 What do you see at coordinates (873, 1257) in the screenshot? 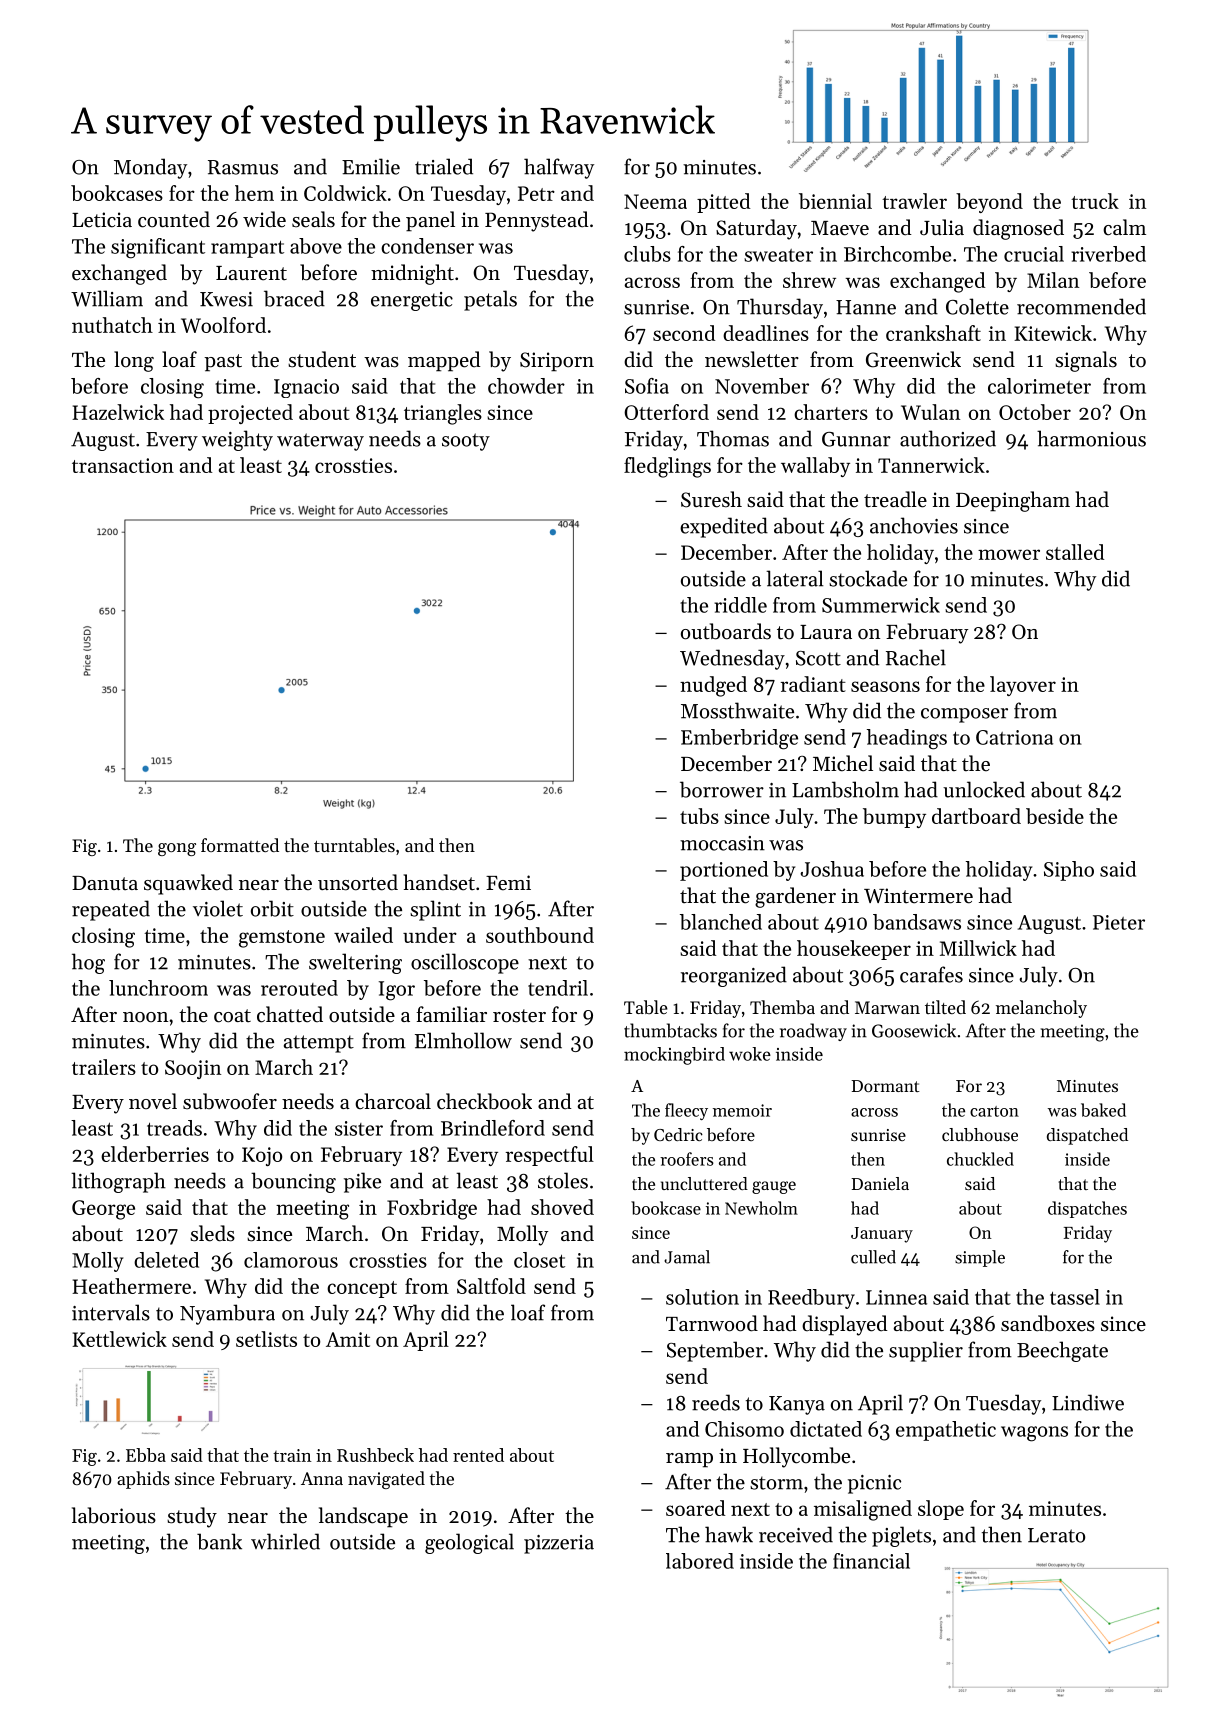
I see `culled` at bounding box center [873, 1257].
